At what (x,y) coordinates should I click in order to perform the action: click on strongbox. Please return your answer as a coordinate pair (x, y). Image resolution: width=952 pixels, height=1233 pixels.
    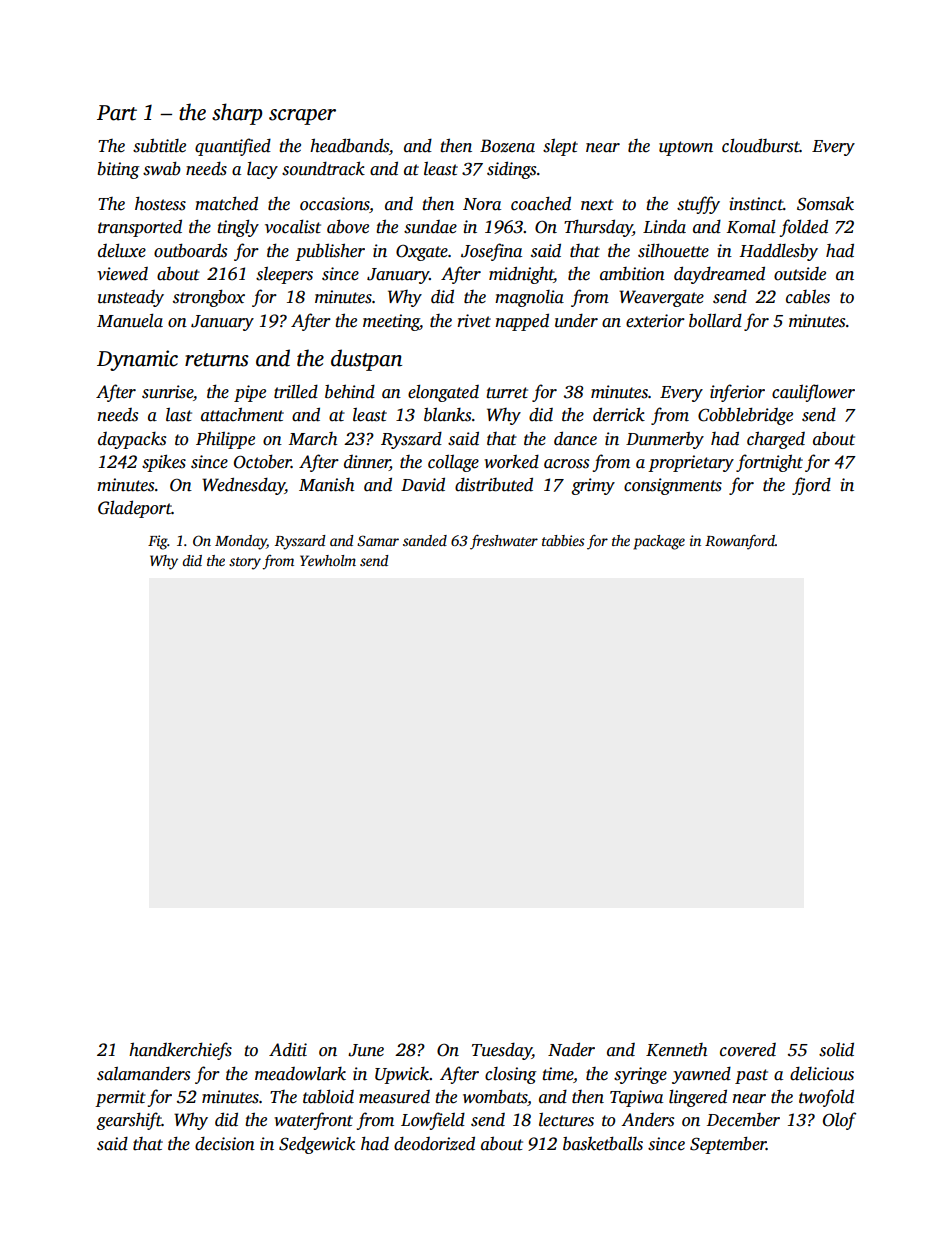
    Looking at the image, I should click on (209, 298).
